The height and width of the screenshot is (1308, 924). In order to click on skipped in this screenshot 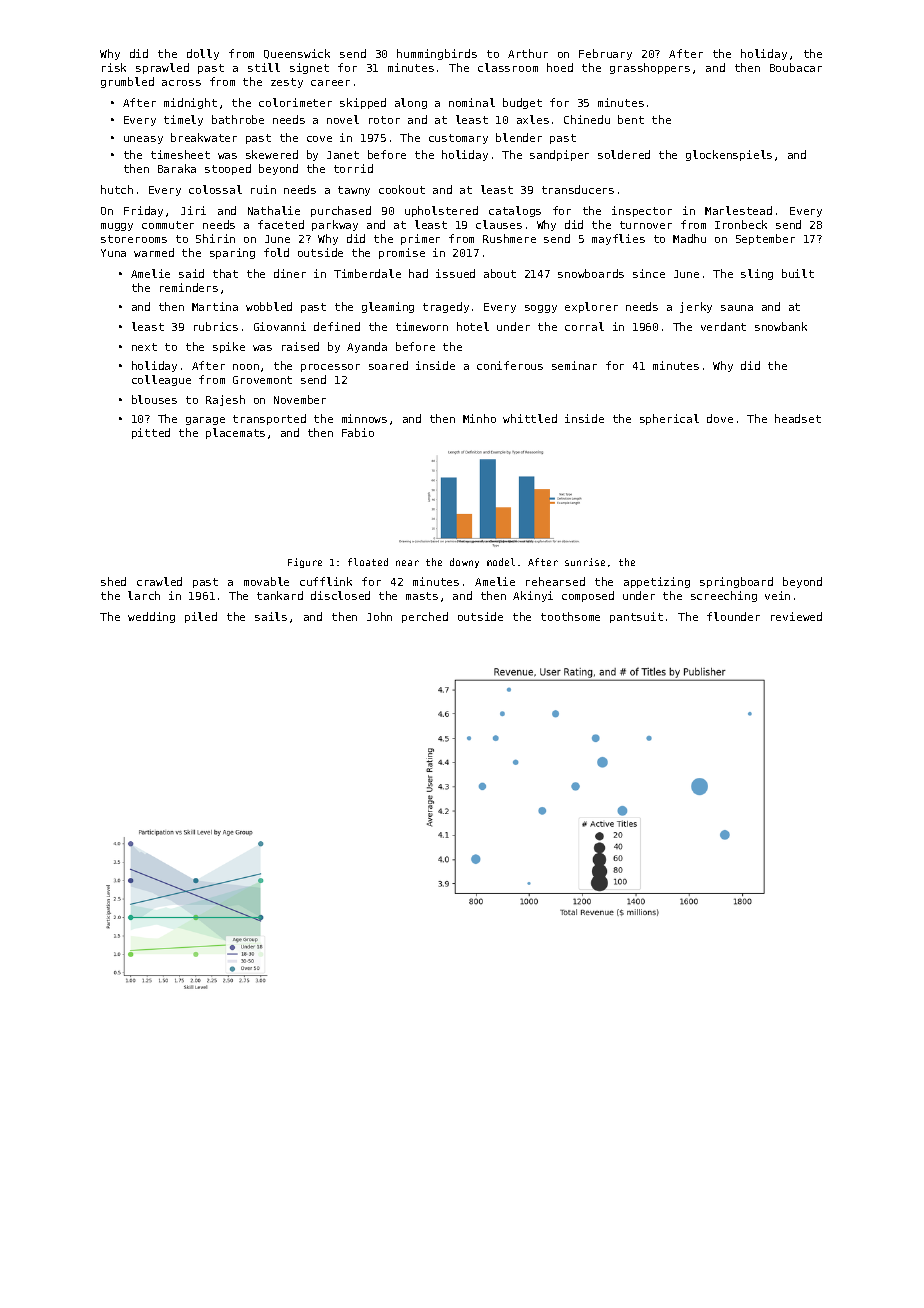, I will do `click(363, 103)`.
